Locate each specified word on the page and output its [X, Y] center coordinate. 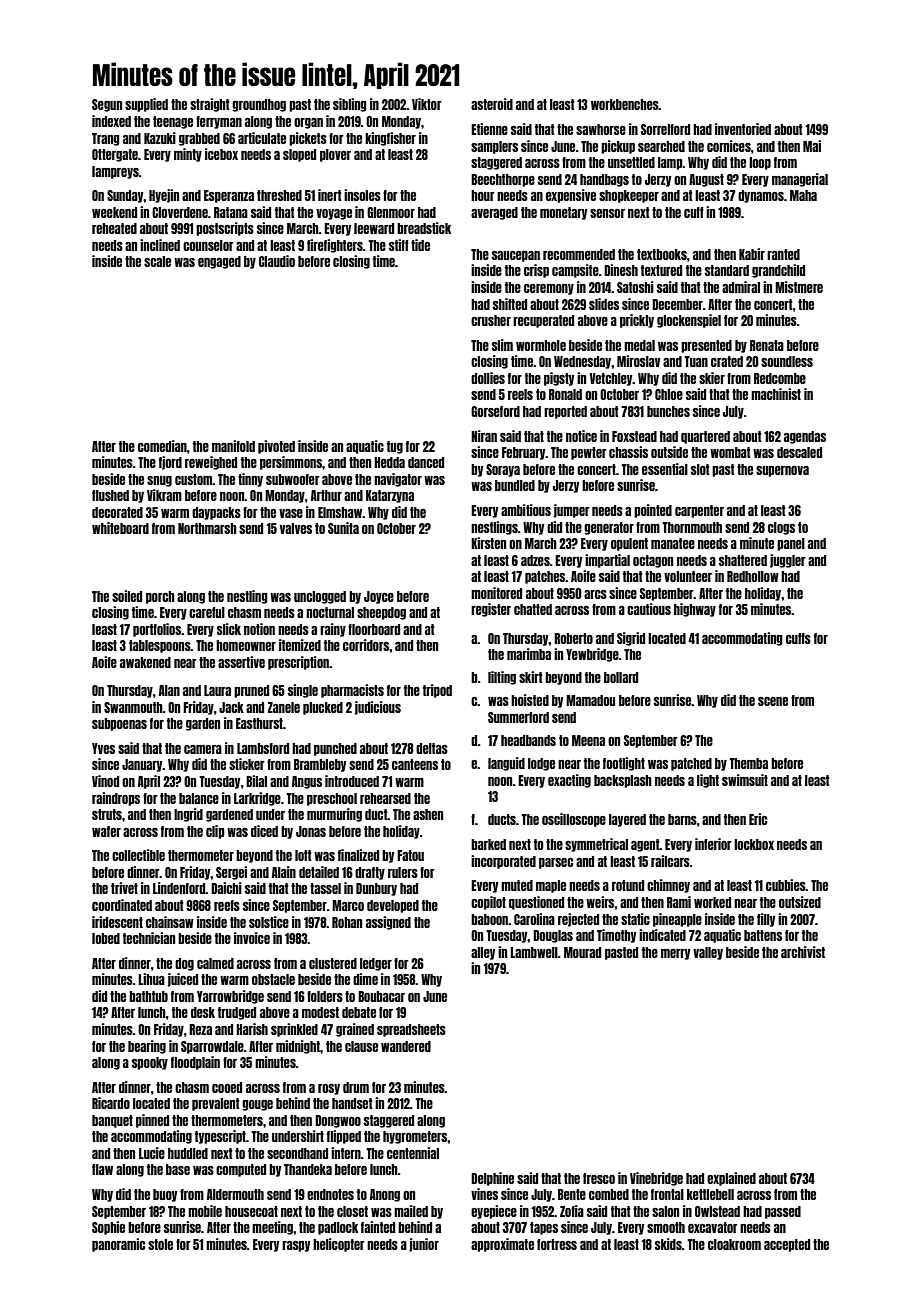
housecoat [251, 1211]
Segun [107, 105]
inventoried [743, 129]
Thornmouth [692, 527]
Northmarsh [207, 528]
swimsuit [745, 780]
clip [215, 832]
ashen [428, 814]
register [491, 610]
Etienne [489, 129]
